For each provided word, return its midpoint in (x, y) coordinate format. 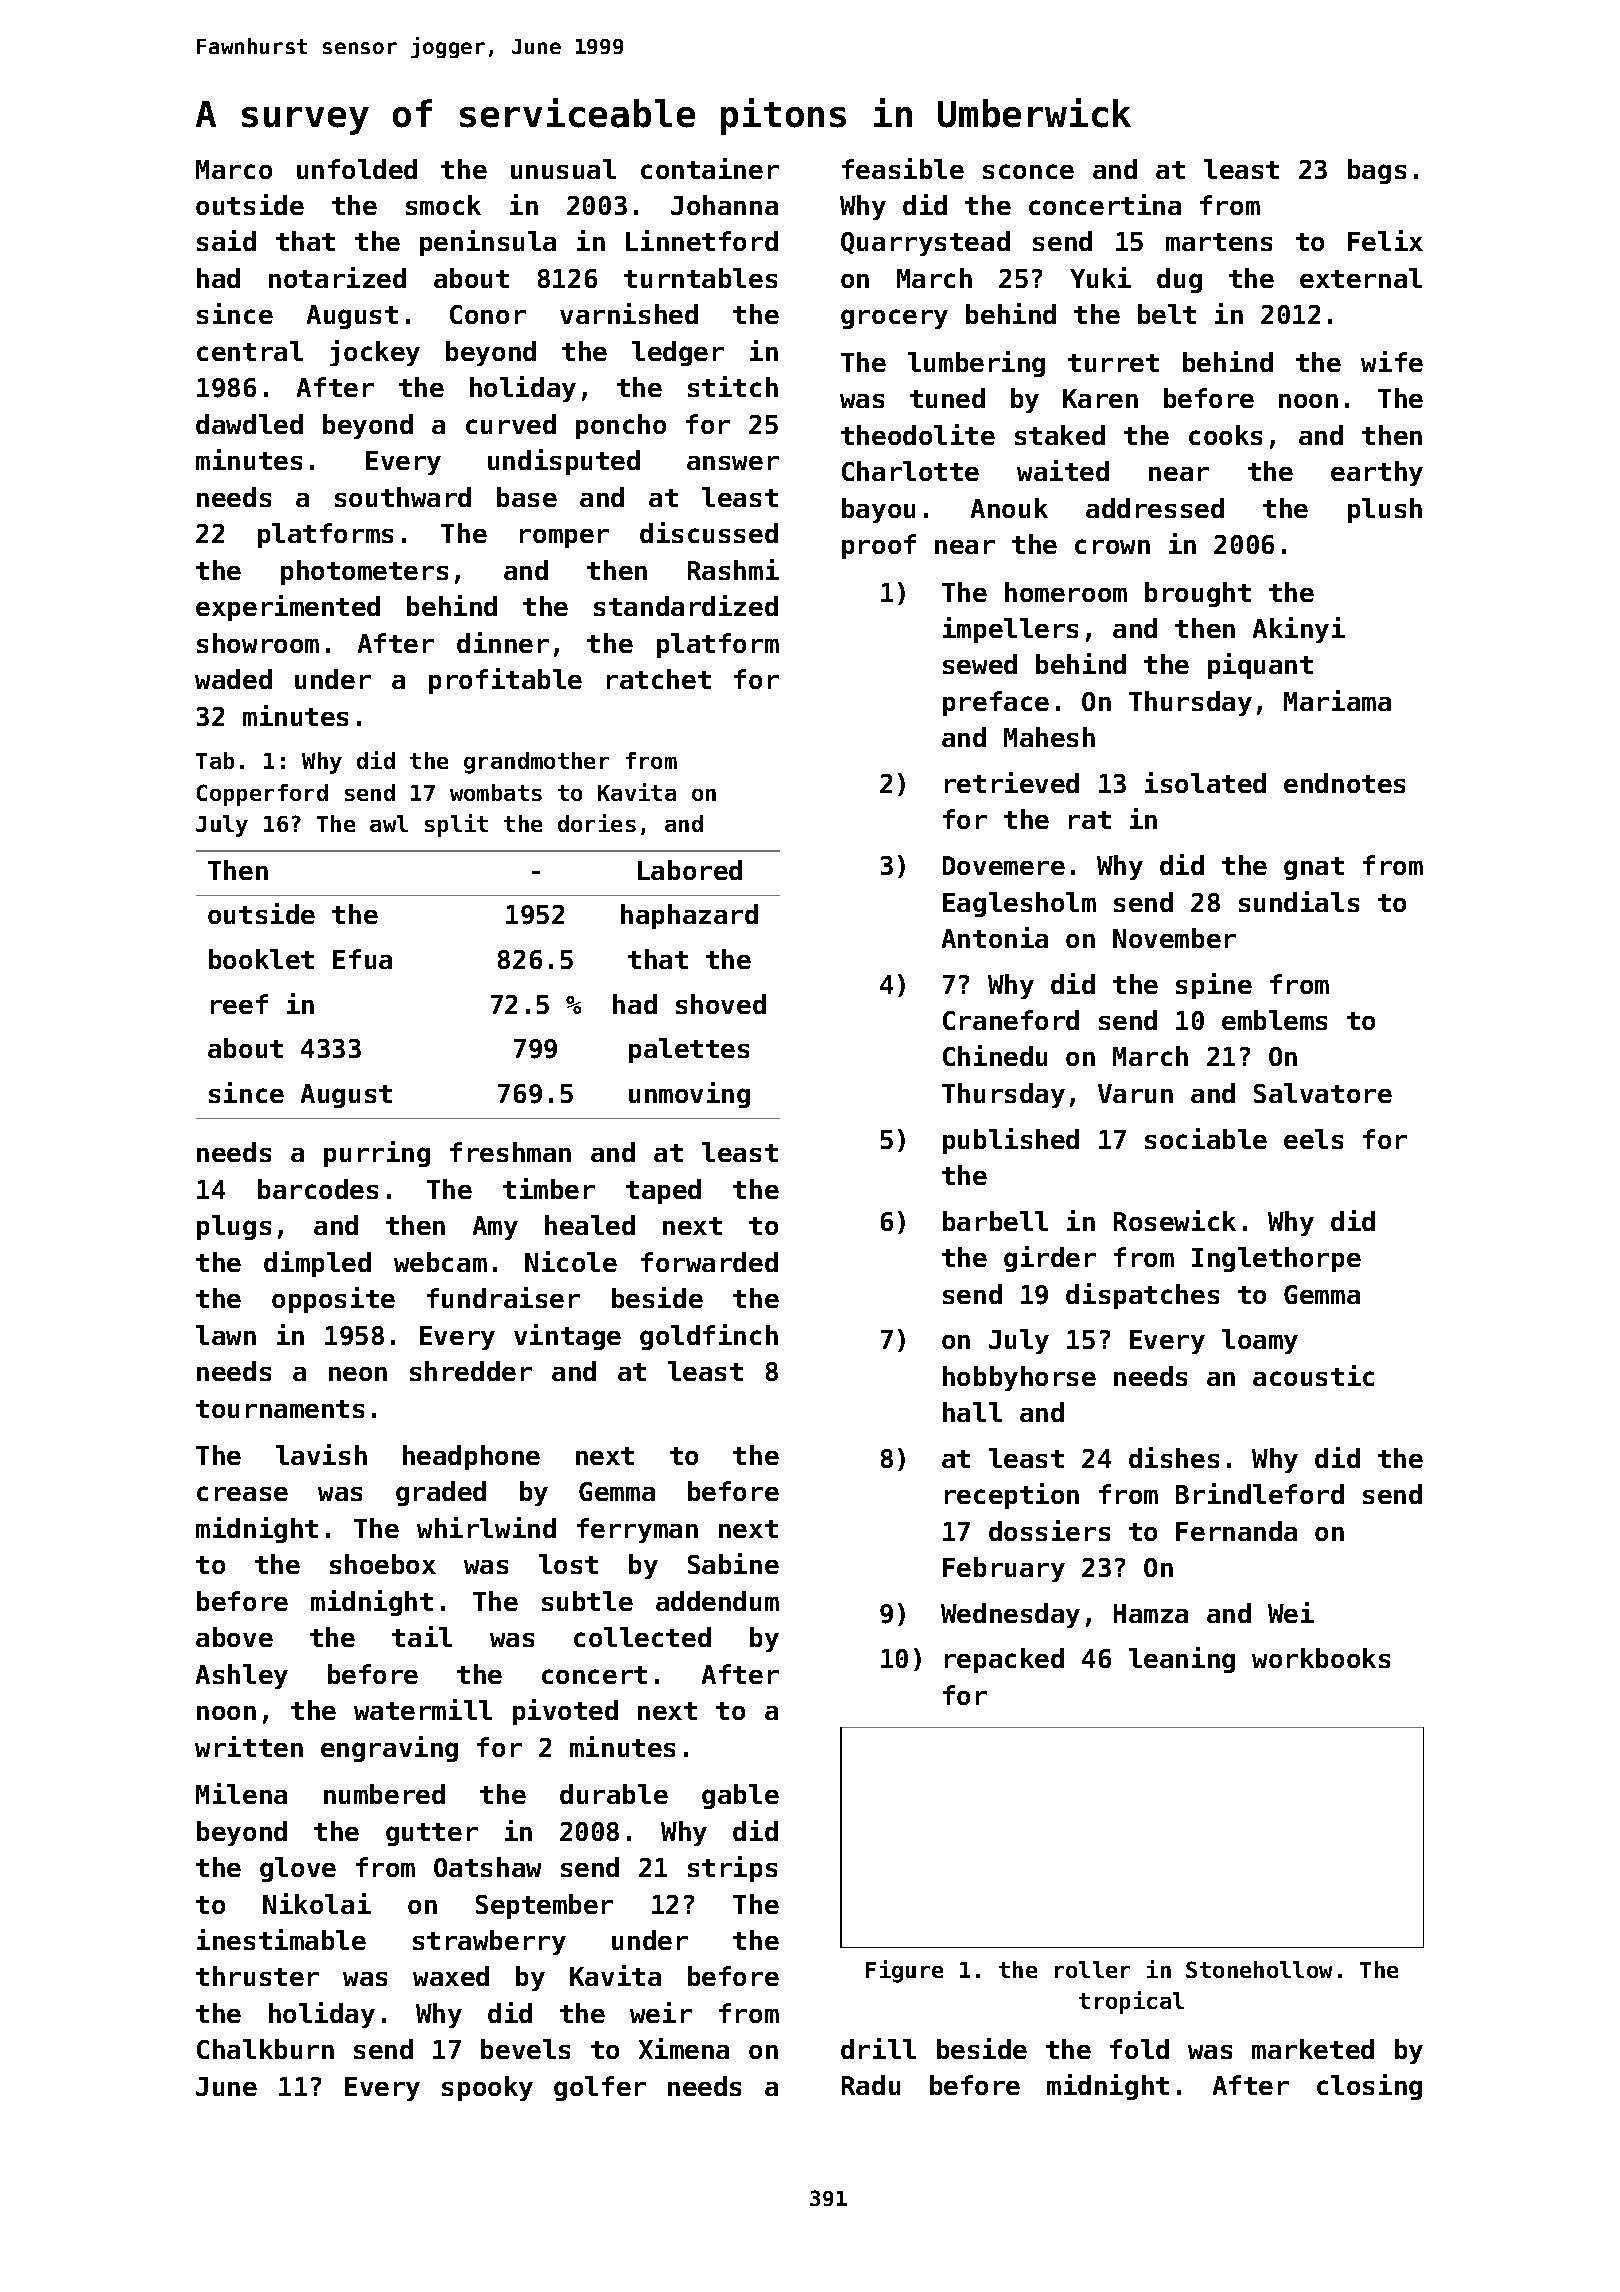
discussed (709, 532)
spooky (487, 2088)
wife (1392, 361)
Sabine (733, 1563)
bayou (878, 510)
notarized (337, 277)
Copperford (262, 795)
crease (242, 1493)
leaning (1182, 1660)
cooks (1225, 435)
